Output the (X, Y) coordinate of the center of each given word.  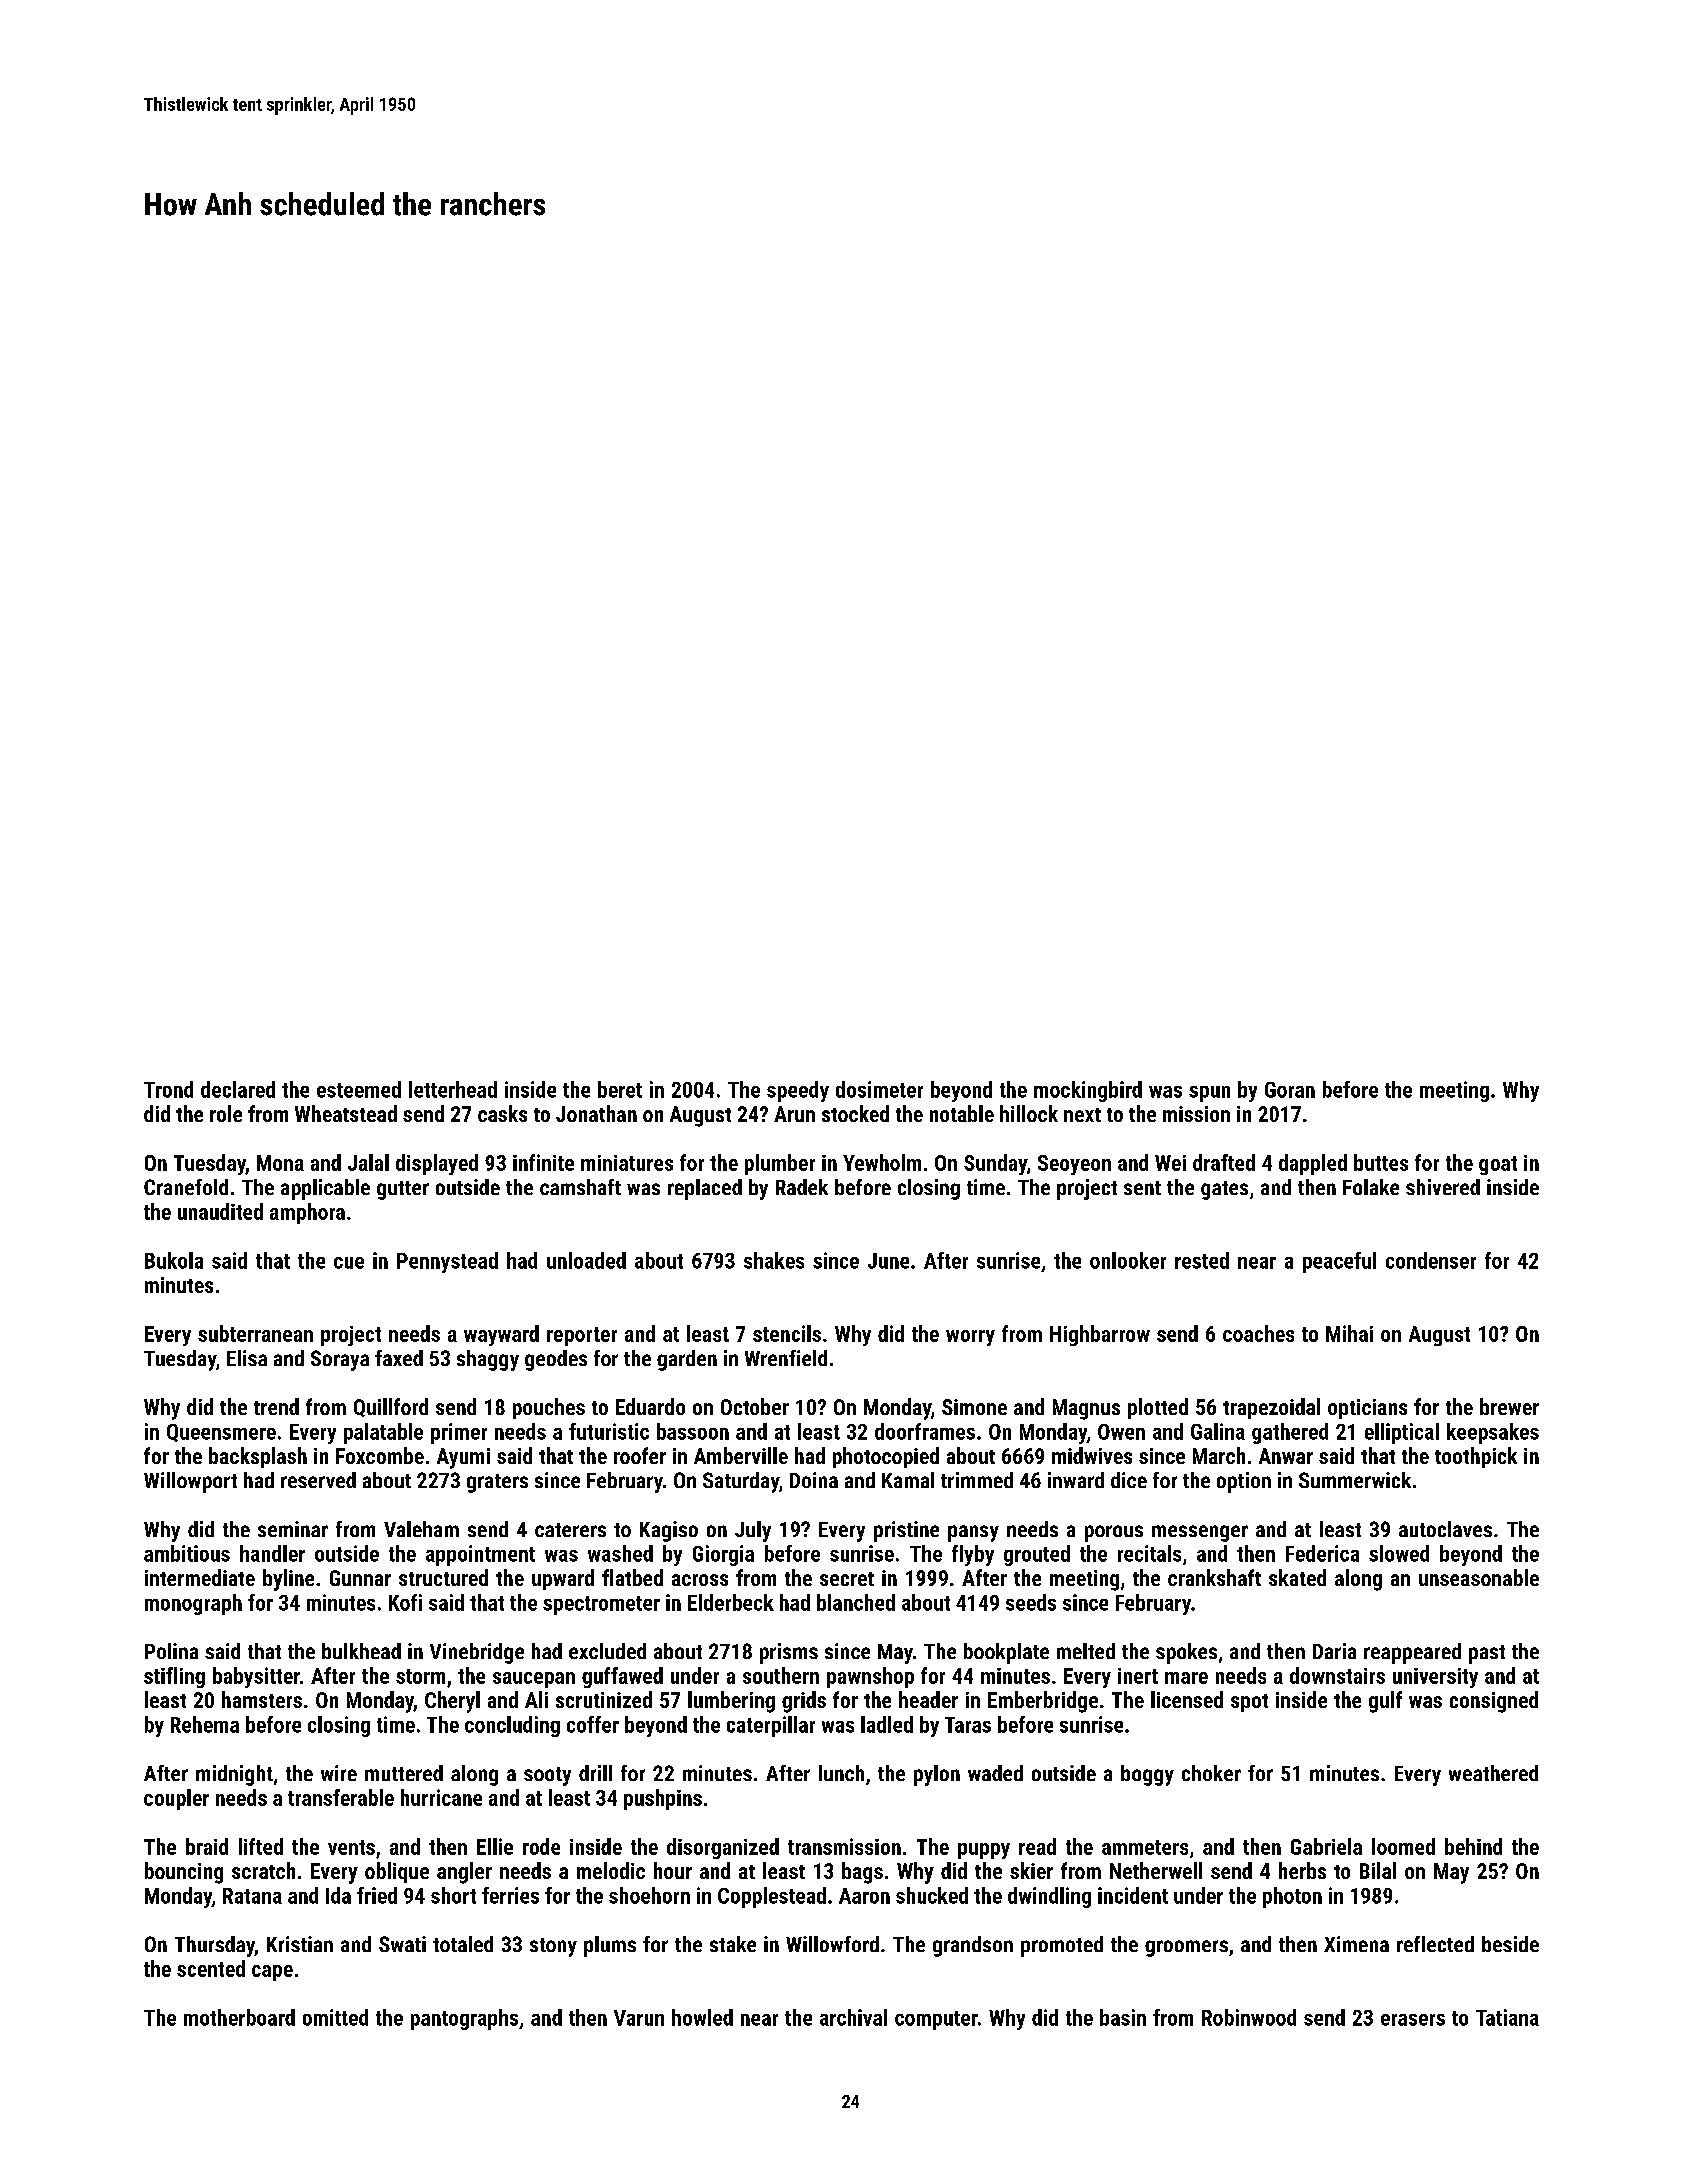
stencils (787, 1333)
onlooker (1128, 1260)
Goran (1290, 1090)
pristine (906, 1531)
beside (1510, 1944)
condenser (1431, 1260)
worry (970, 1338)
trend (276, 1406)
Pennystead (447, 1262)
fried (377, 1895)
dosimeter (879, 1089)
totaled (463, 1944)
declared (238, 1089)
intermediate (200, 1577)
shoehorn (649, 1895)
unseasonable (1479, 1577)
